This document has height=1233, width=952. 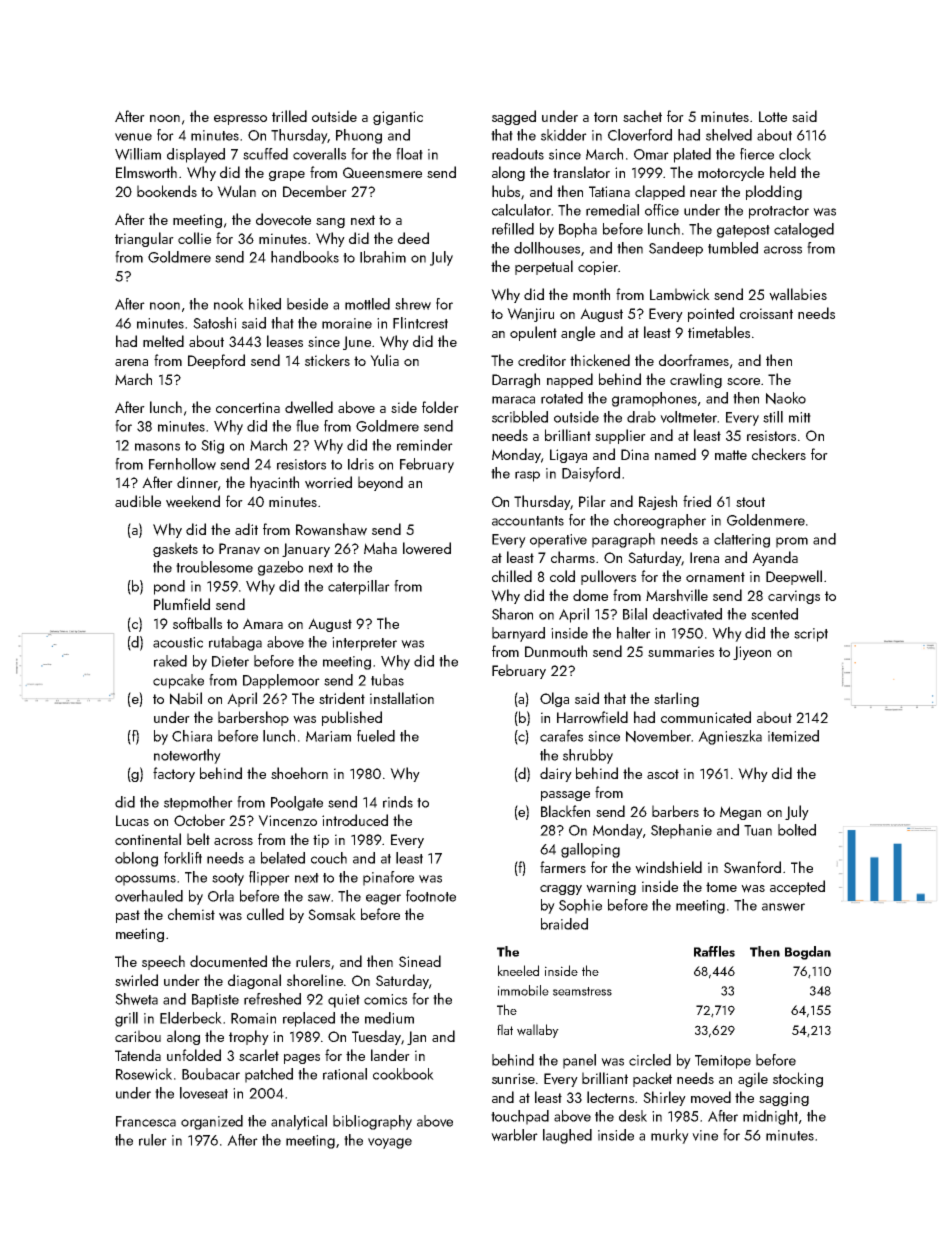 What do you see at coordinates (427, 548) in the document?
I see `lowered` at bounding box center [427, 548].
